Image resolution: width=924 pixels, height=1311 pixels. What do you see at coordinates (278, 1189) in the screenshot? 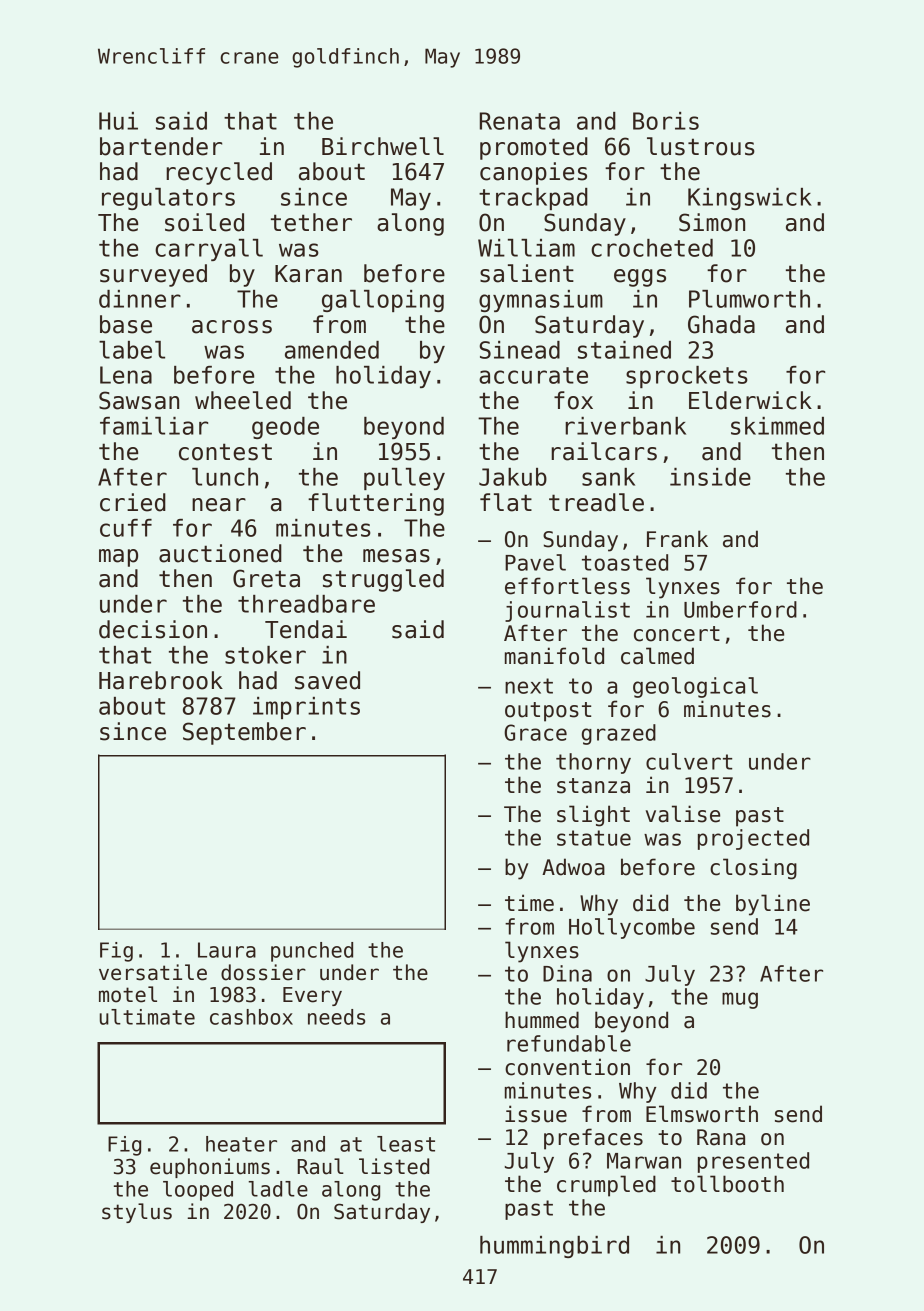
I see `ladle` at bounding box center [278, 1189].
